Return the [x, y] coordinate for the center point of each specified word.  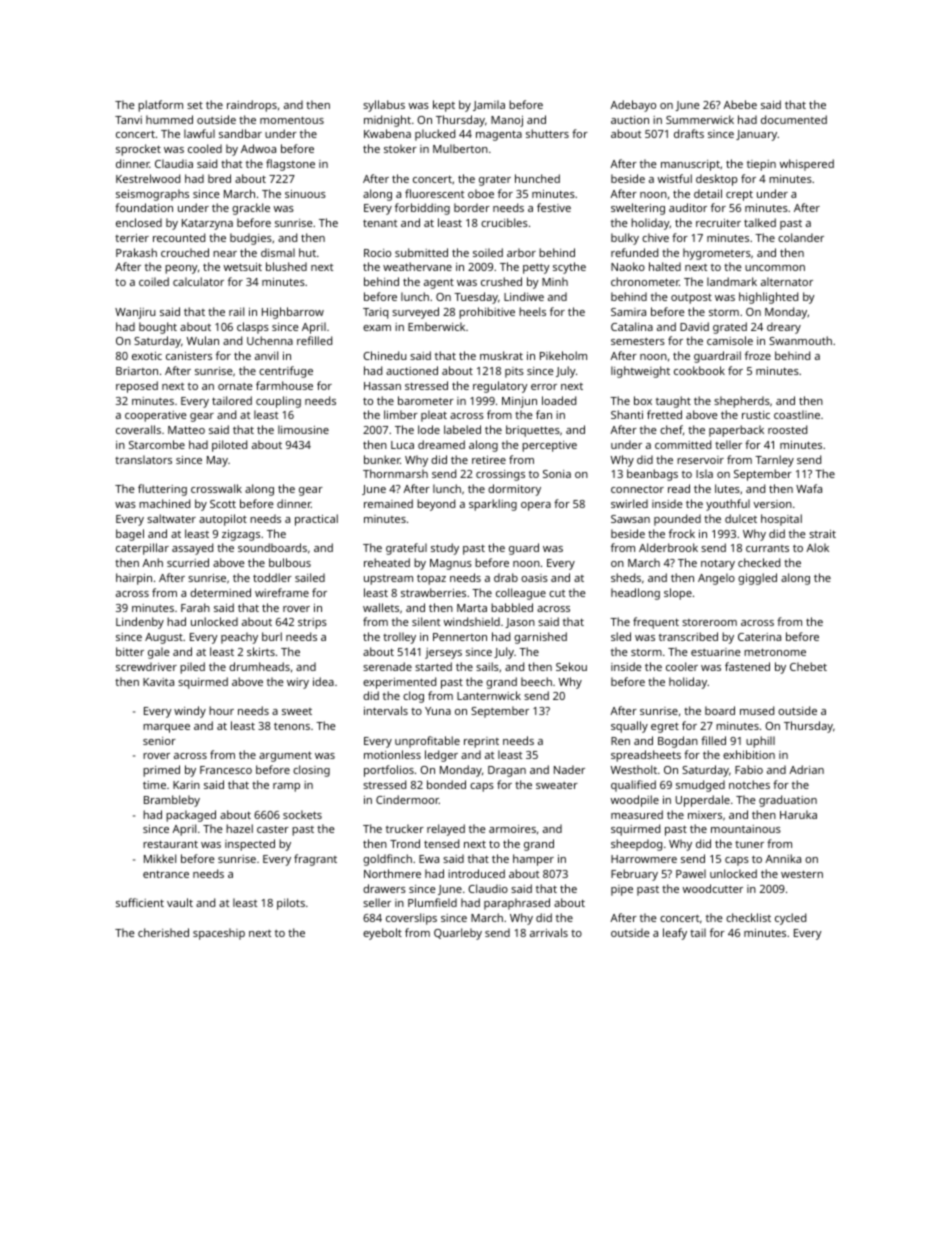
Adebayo [633, 106]
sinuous [305, 194]
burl [272, 636]
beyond [436, 505]
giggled [757, 579]
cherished [163, 932]
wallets [381, 607]
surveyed [415, 313]
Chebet [808, 666]
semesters [638, 341]
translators [143, 459]
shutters [547, 133]
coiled [154, 281]
